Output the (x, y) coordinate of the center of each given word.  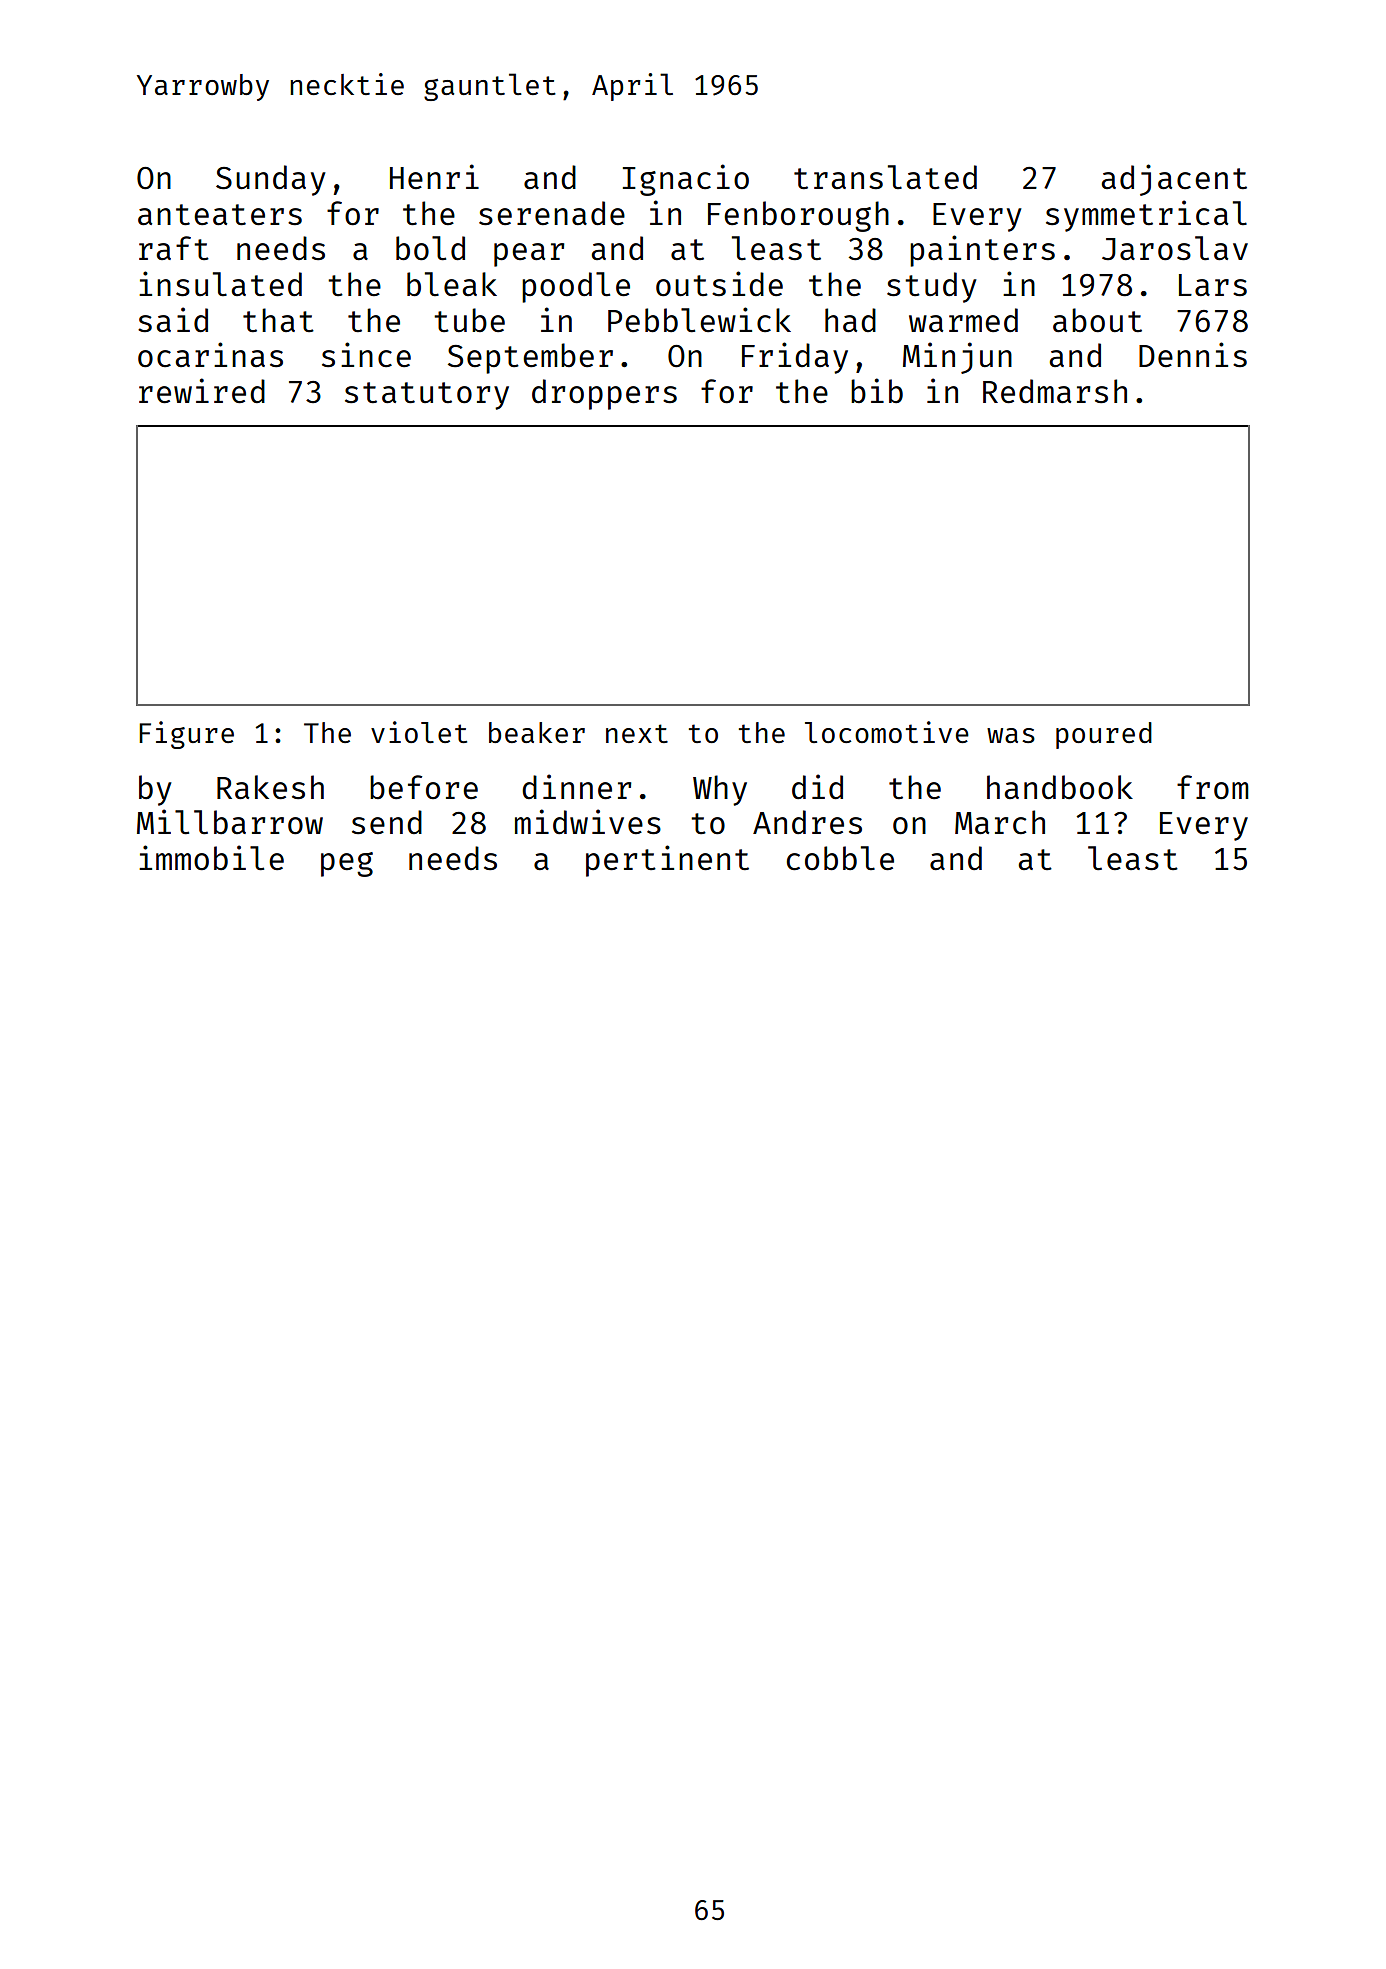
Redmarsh (1055, 391)
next (637, 733)
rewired (202, 391)
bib (877, 391)
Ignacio (686, 180)
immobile (211, 858)
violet (419, 732)
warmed (963, 320)
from (1212, 787)
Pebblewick (699, 320)
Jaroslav (1175, 248)
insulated (220, 284)
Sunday (271, 180)
